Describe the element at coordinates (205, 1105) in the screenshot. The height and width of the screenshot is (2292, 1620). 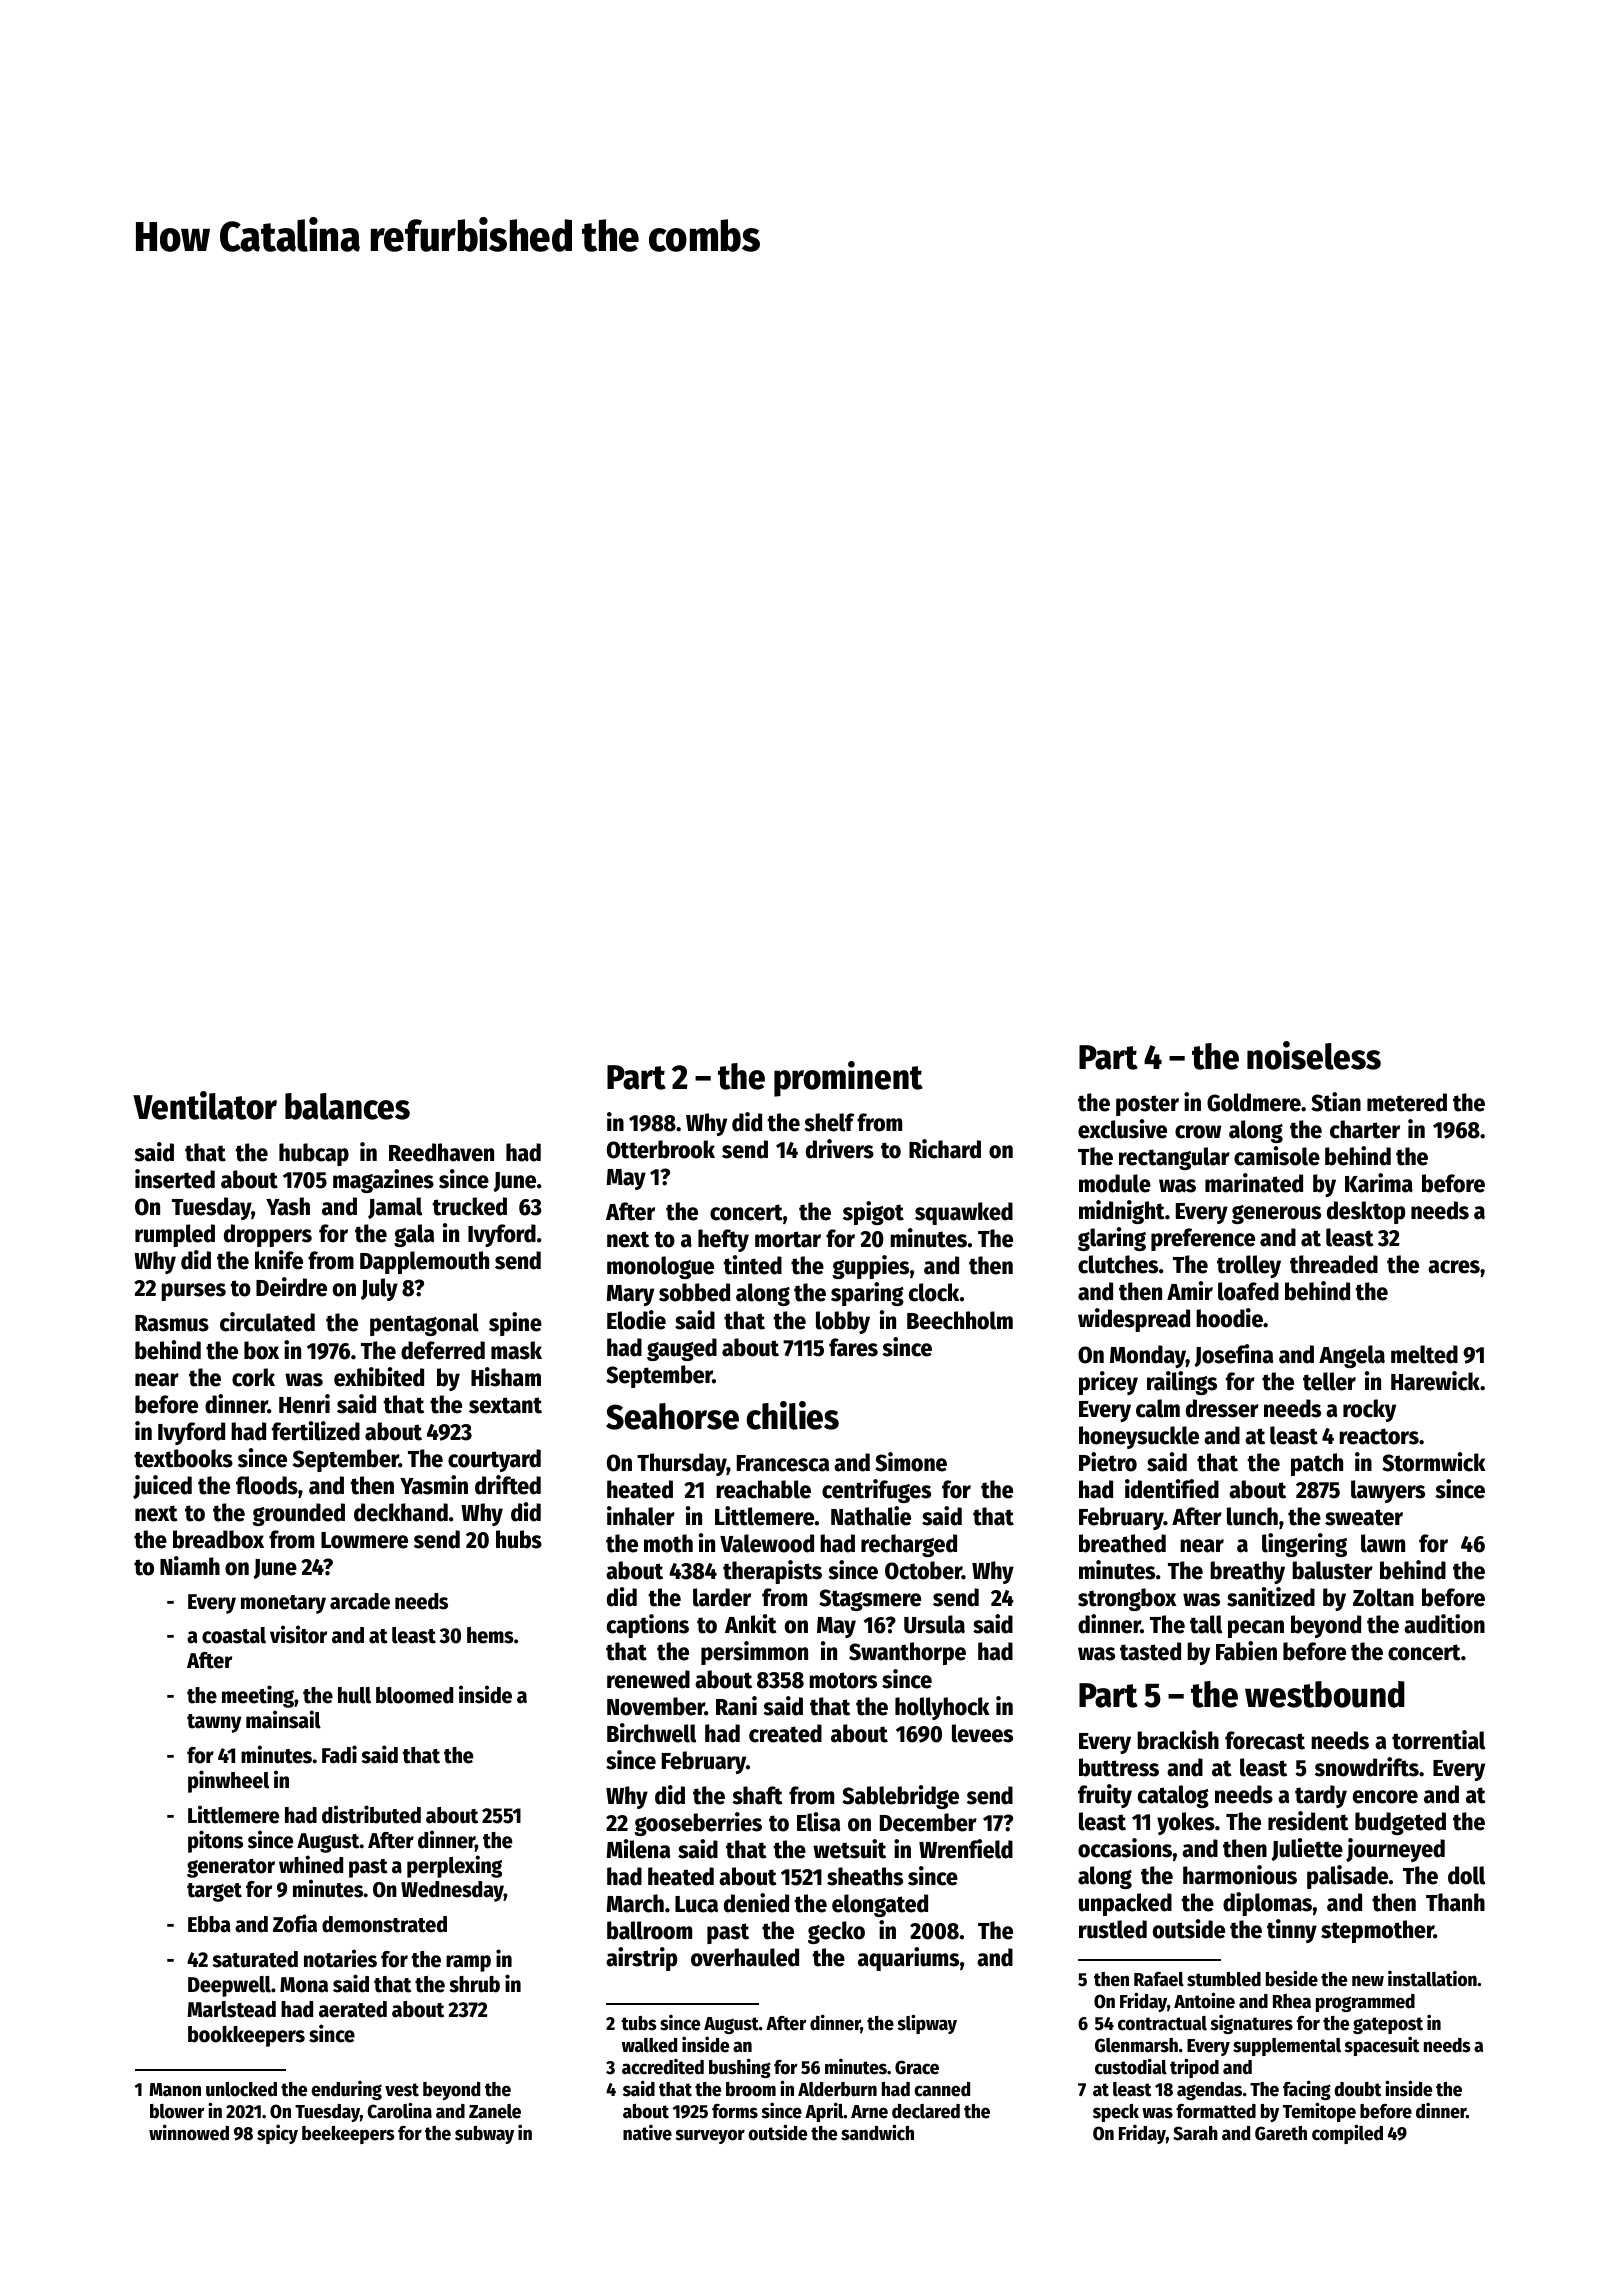
I see `Ventilator` at that location.
